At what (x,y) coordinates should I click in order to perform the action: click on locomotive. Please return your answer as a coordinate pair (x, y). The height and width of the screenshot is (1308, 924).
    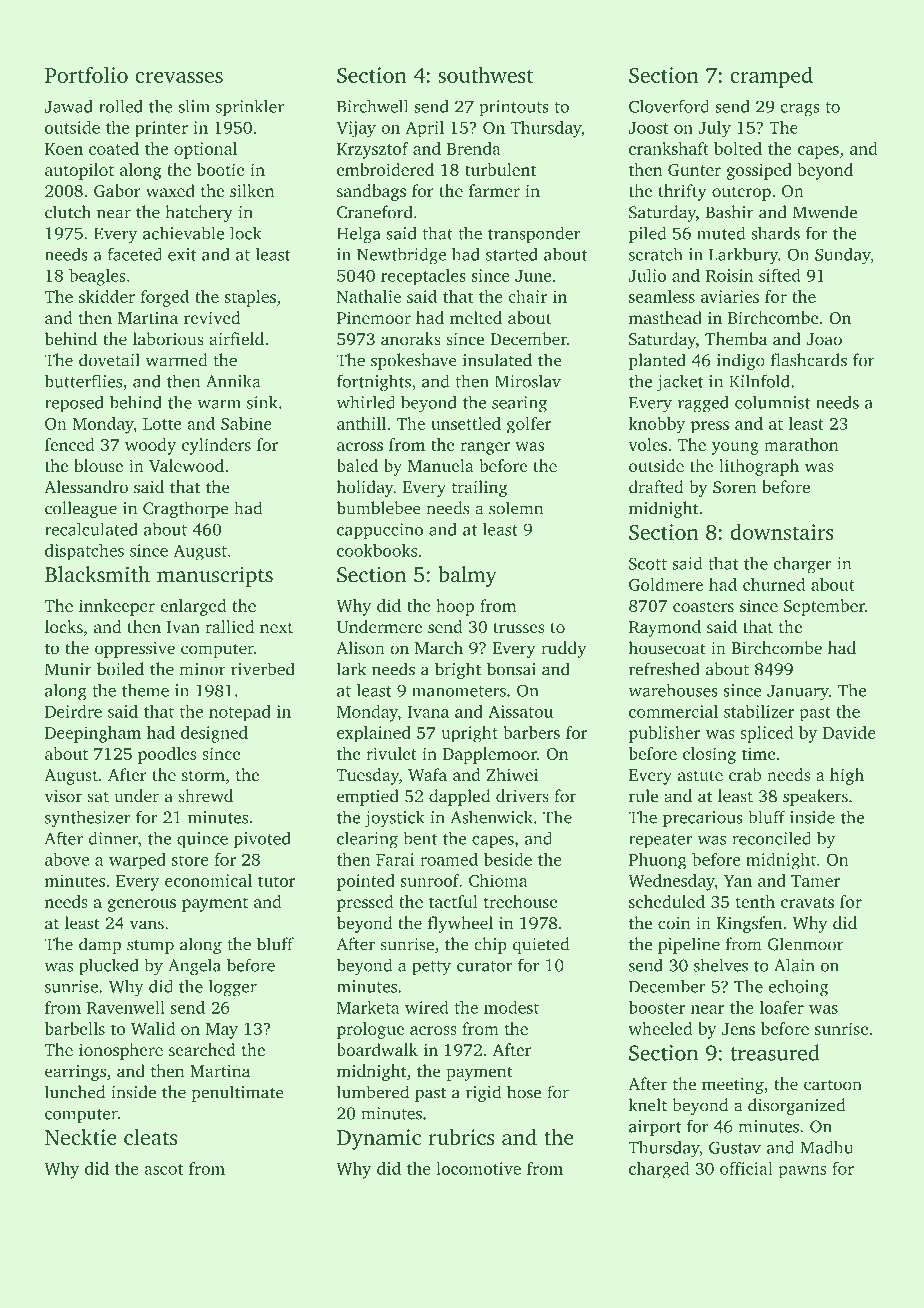
    Looking at the image, I should click on (478, 1168).
